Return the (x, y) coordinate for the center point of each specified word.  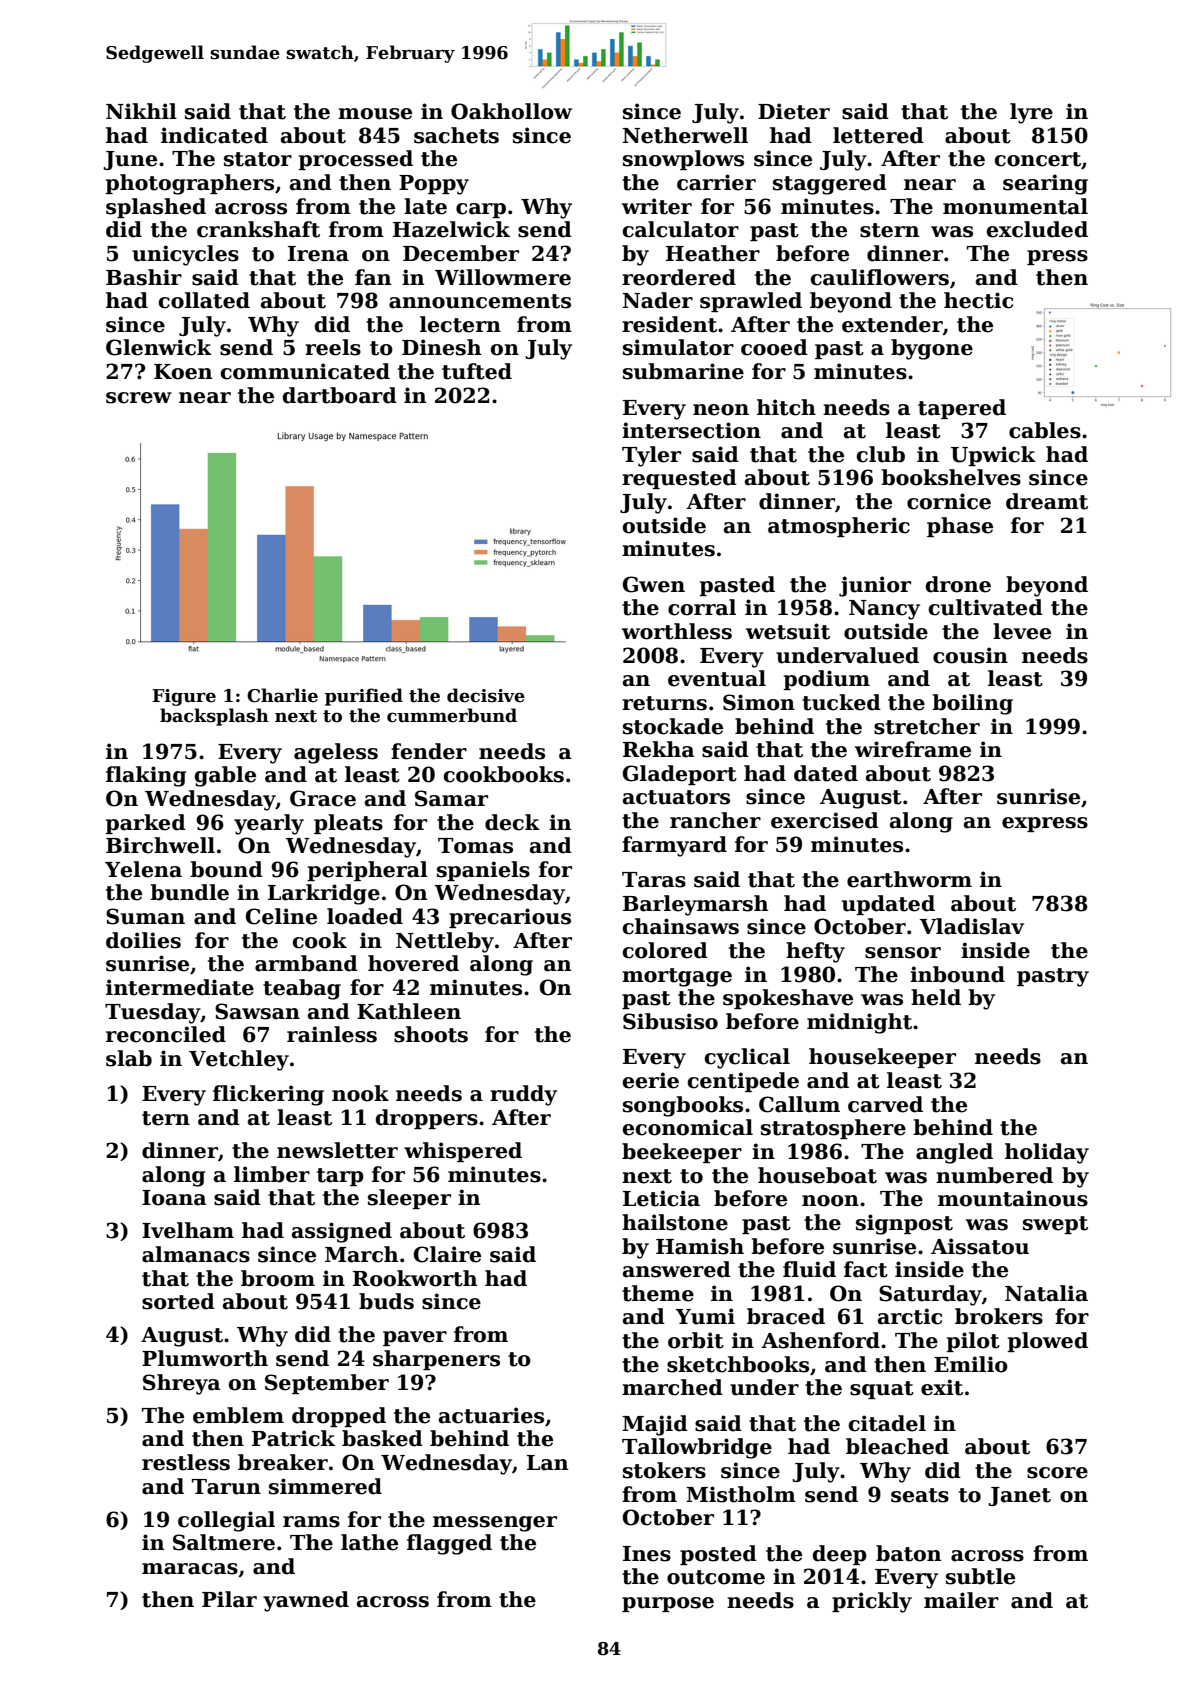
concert (1038, 159)
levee (1022, 631)
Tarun (226, 1487)
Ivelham (188, 1230)
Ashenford (820, 1340)
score (1057, 1473)
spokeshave (788, 999)
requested (679, 479)
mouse (375, 114)
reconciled (166, 1034)
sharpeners (436, 1360)
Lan (547, 1463)
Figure (184, 697)
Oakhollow (511, 111)
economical (688, 1127)
